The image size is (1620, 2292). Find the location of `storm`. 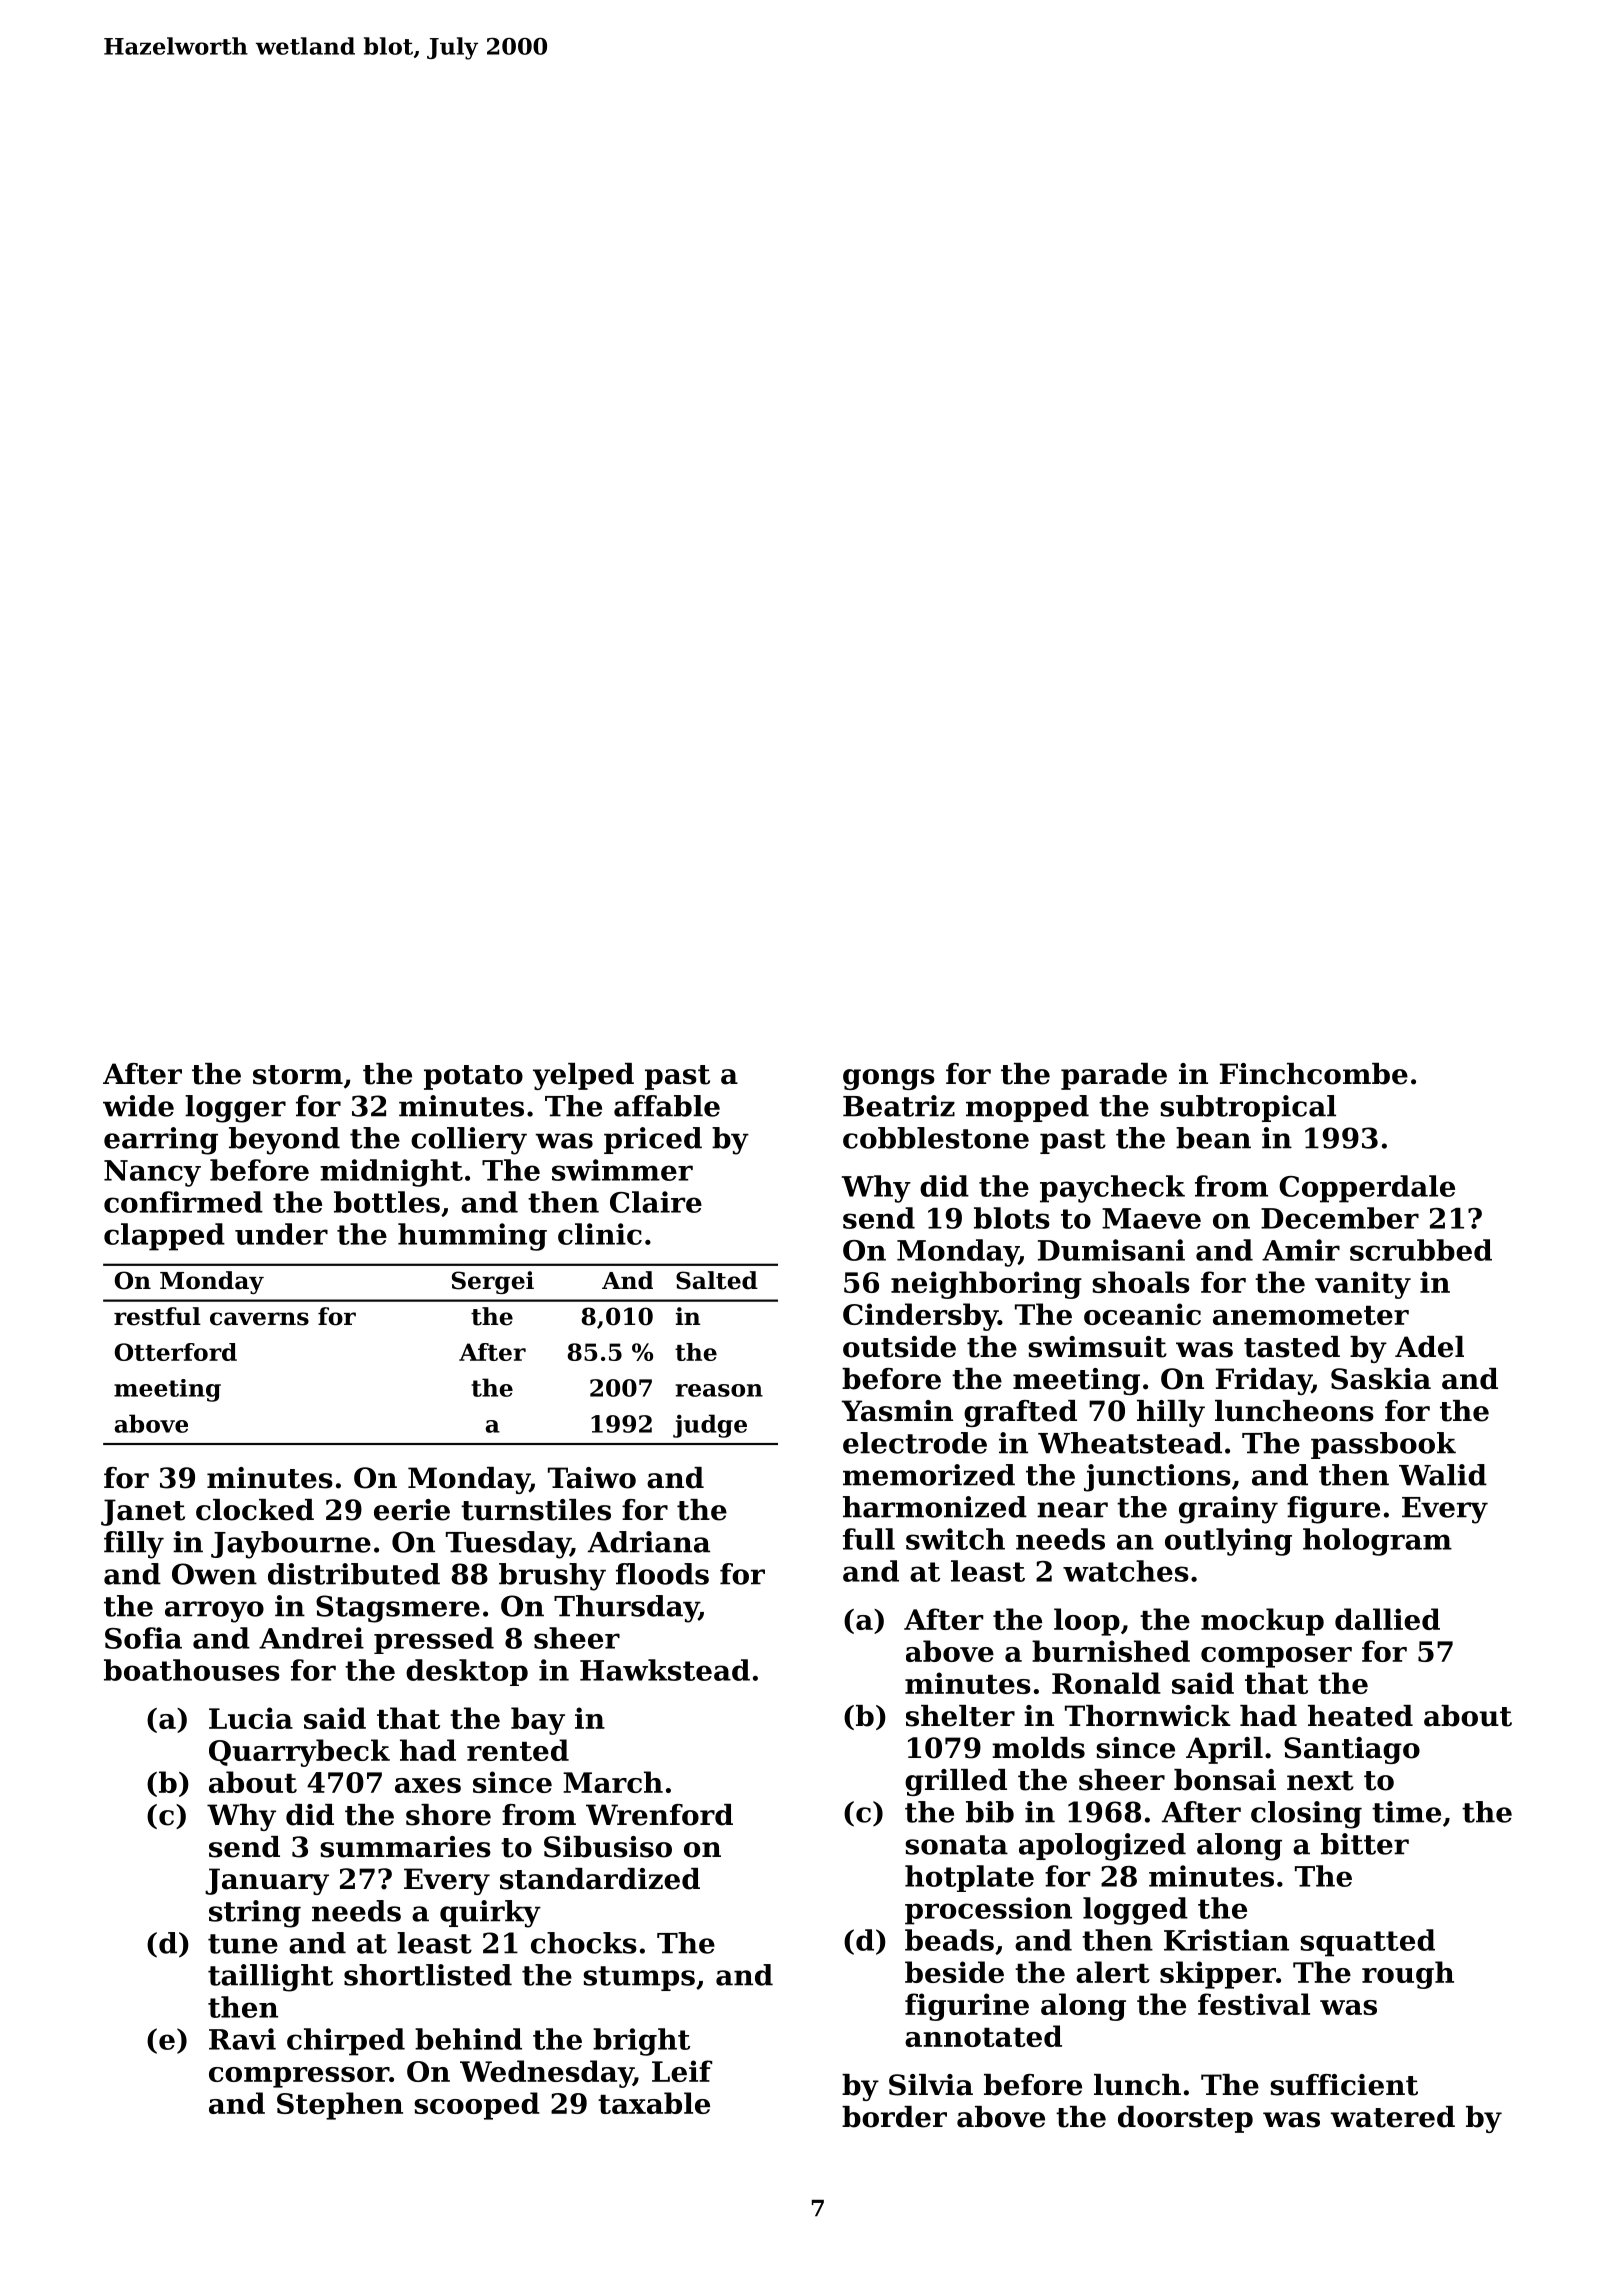

storm is located at coordinates (298, 1075).
